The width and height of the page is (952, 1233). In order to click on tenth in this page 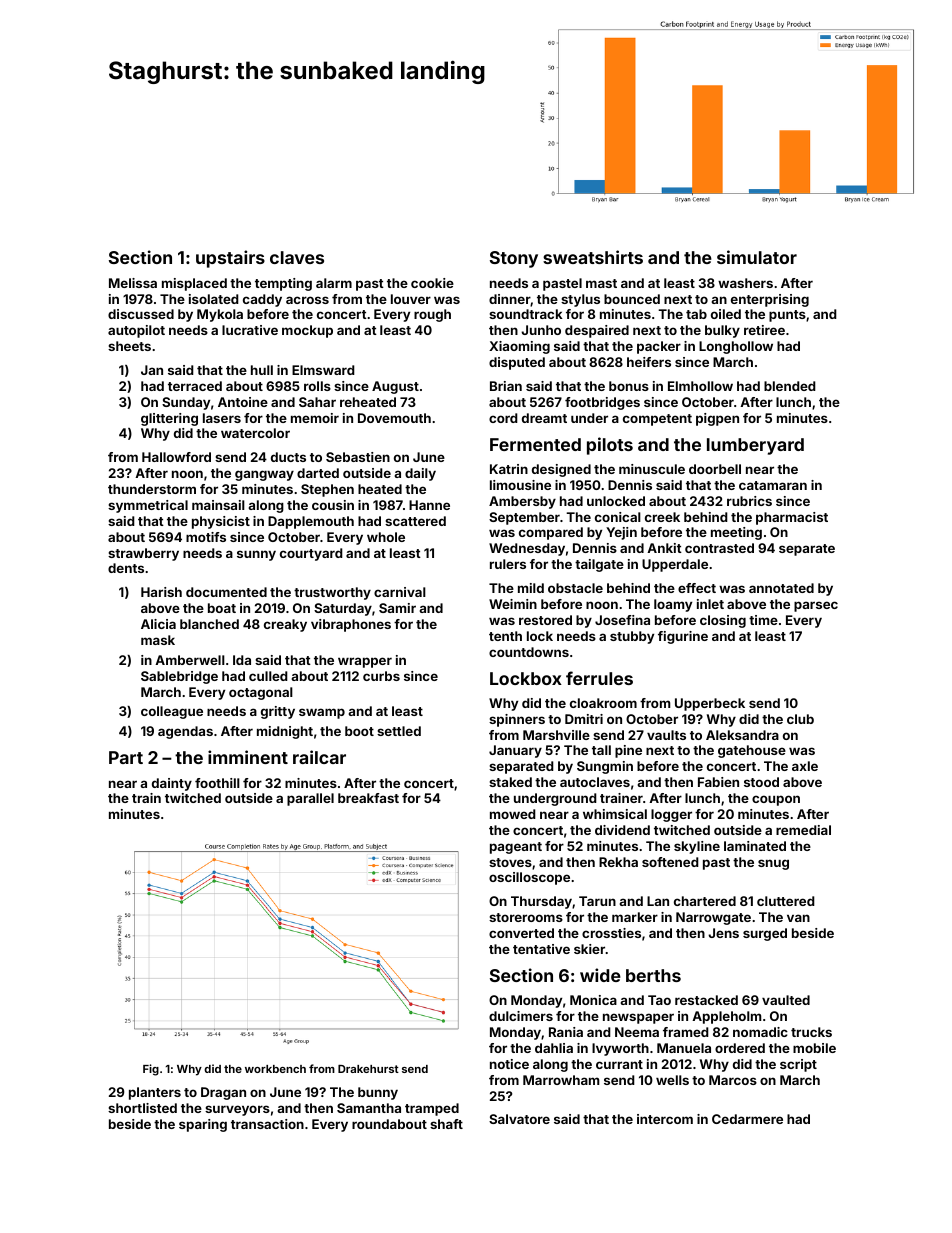, I will do `click(505, 636)`.
